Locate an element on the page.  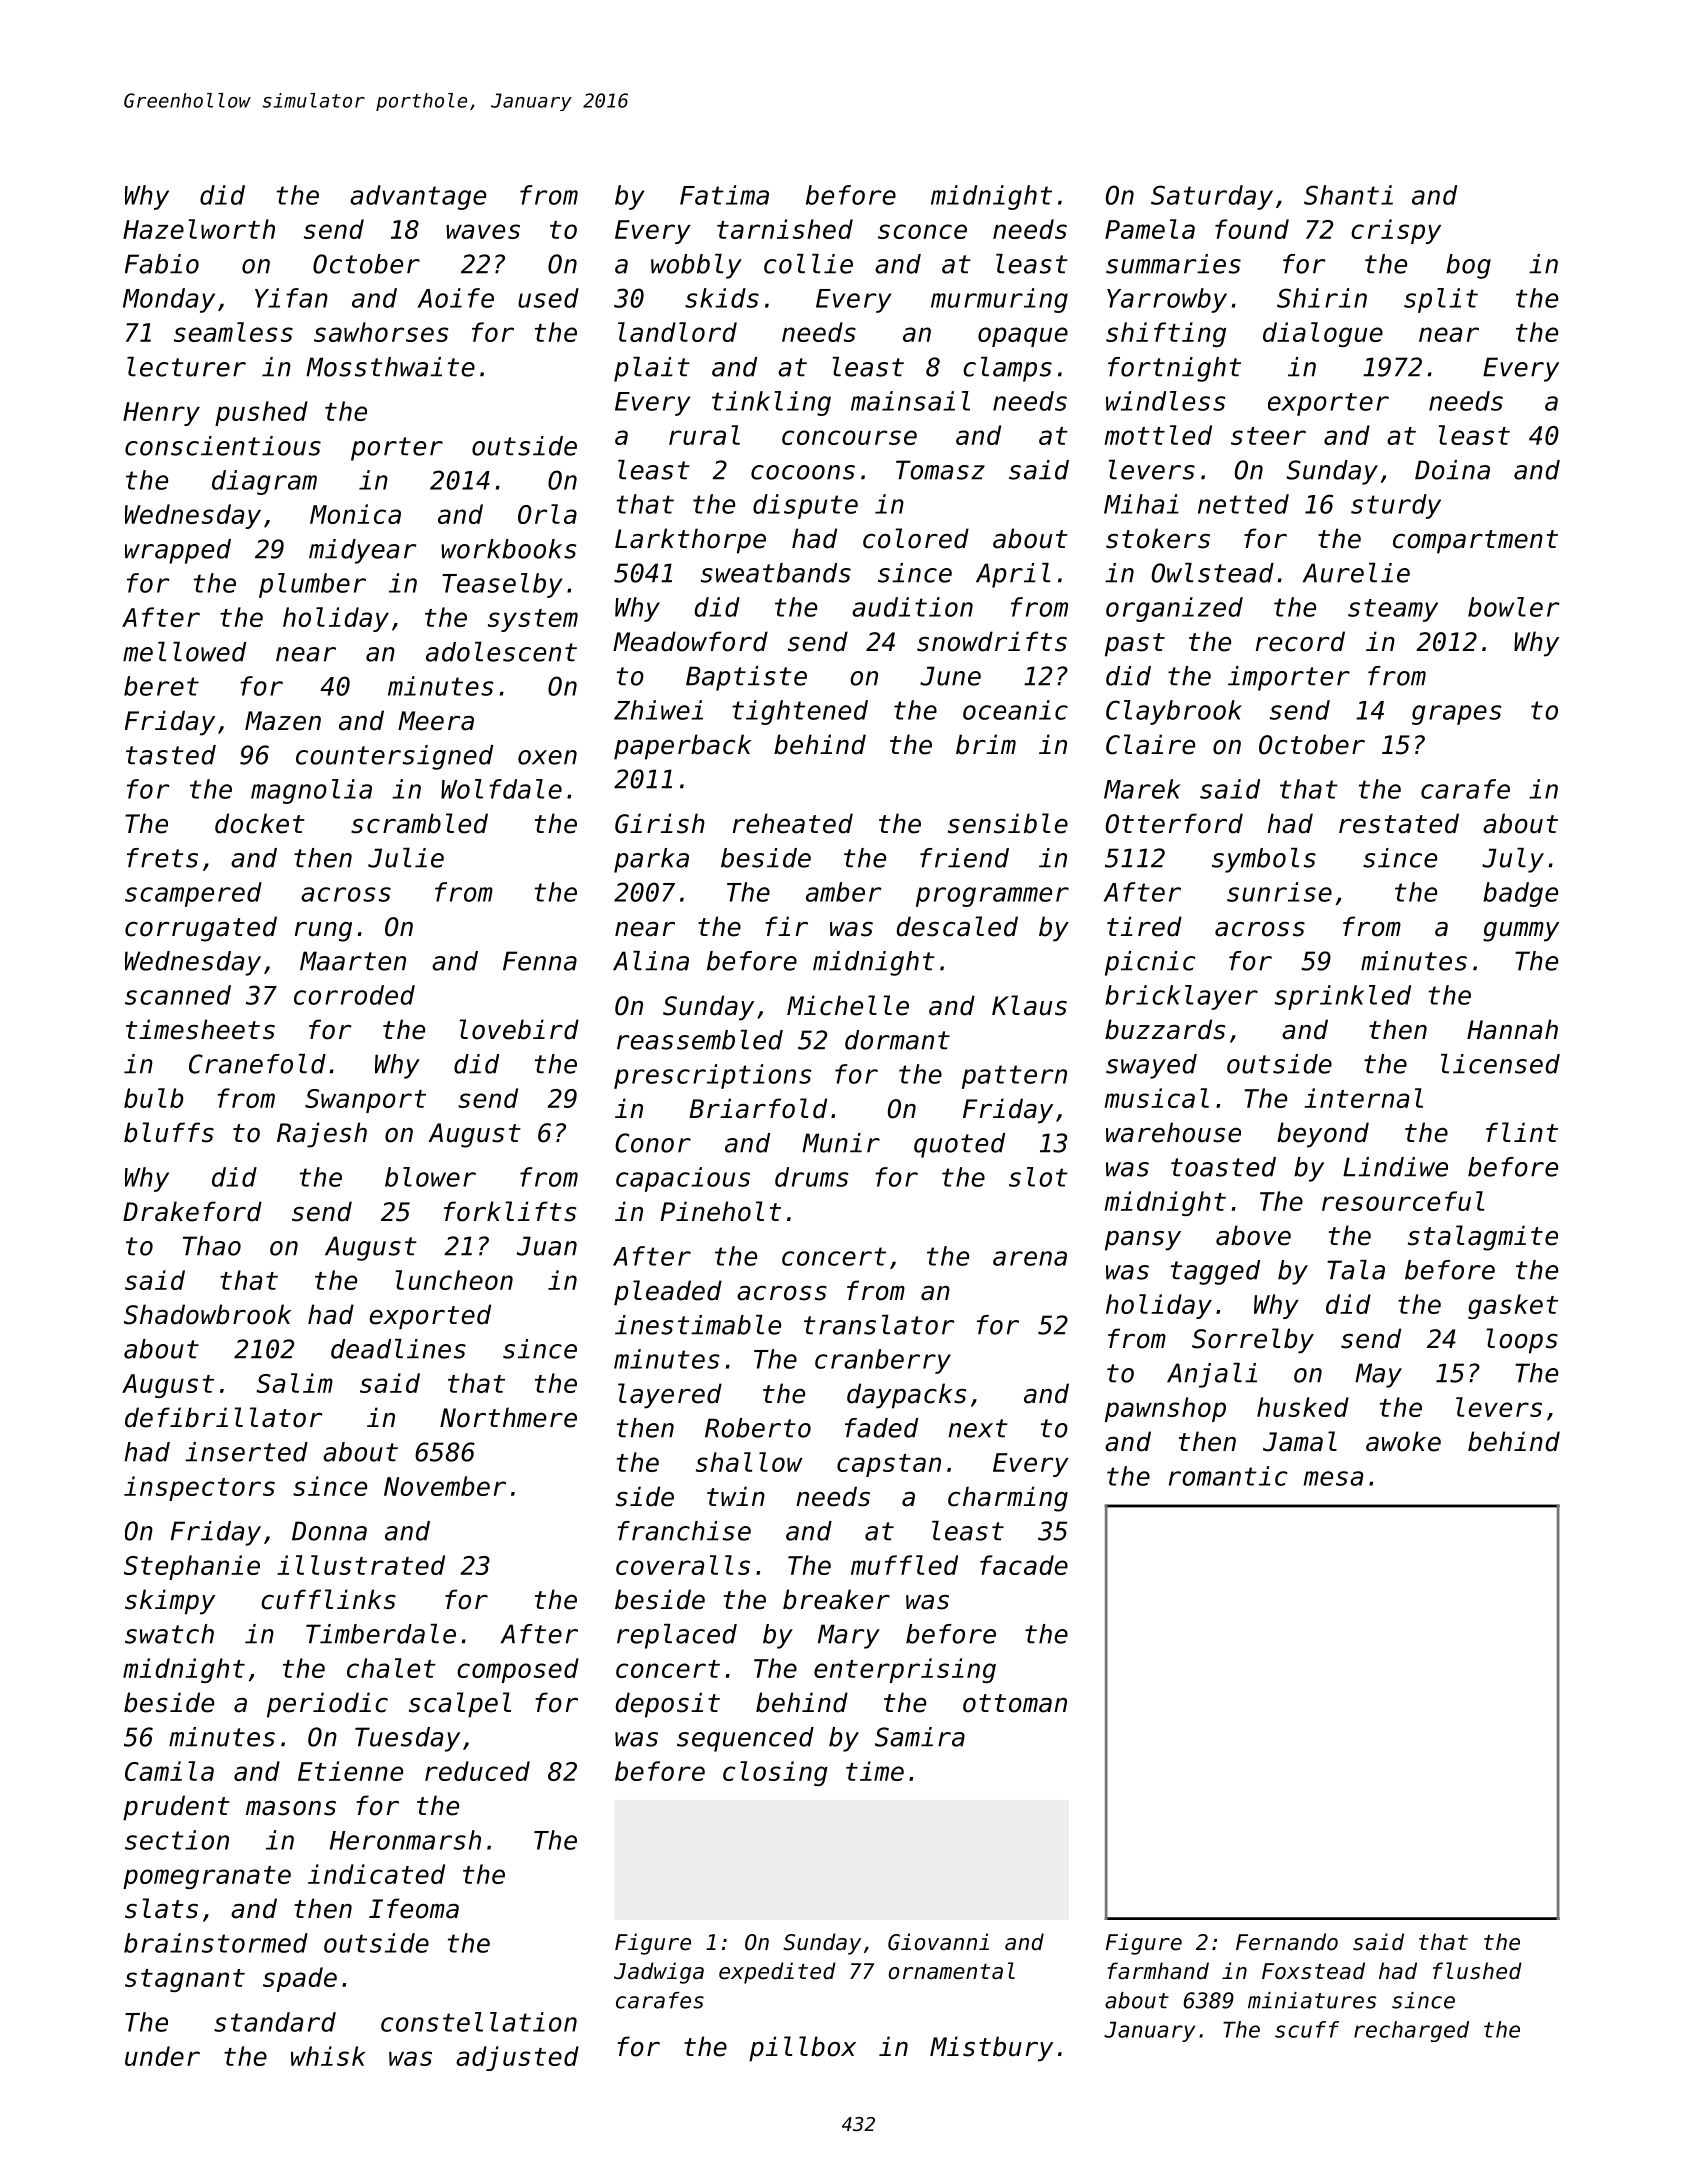
found is located at coordinates (1252, 229).
